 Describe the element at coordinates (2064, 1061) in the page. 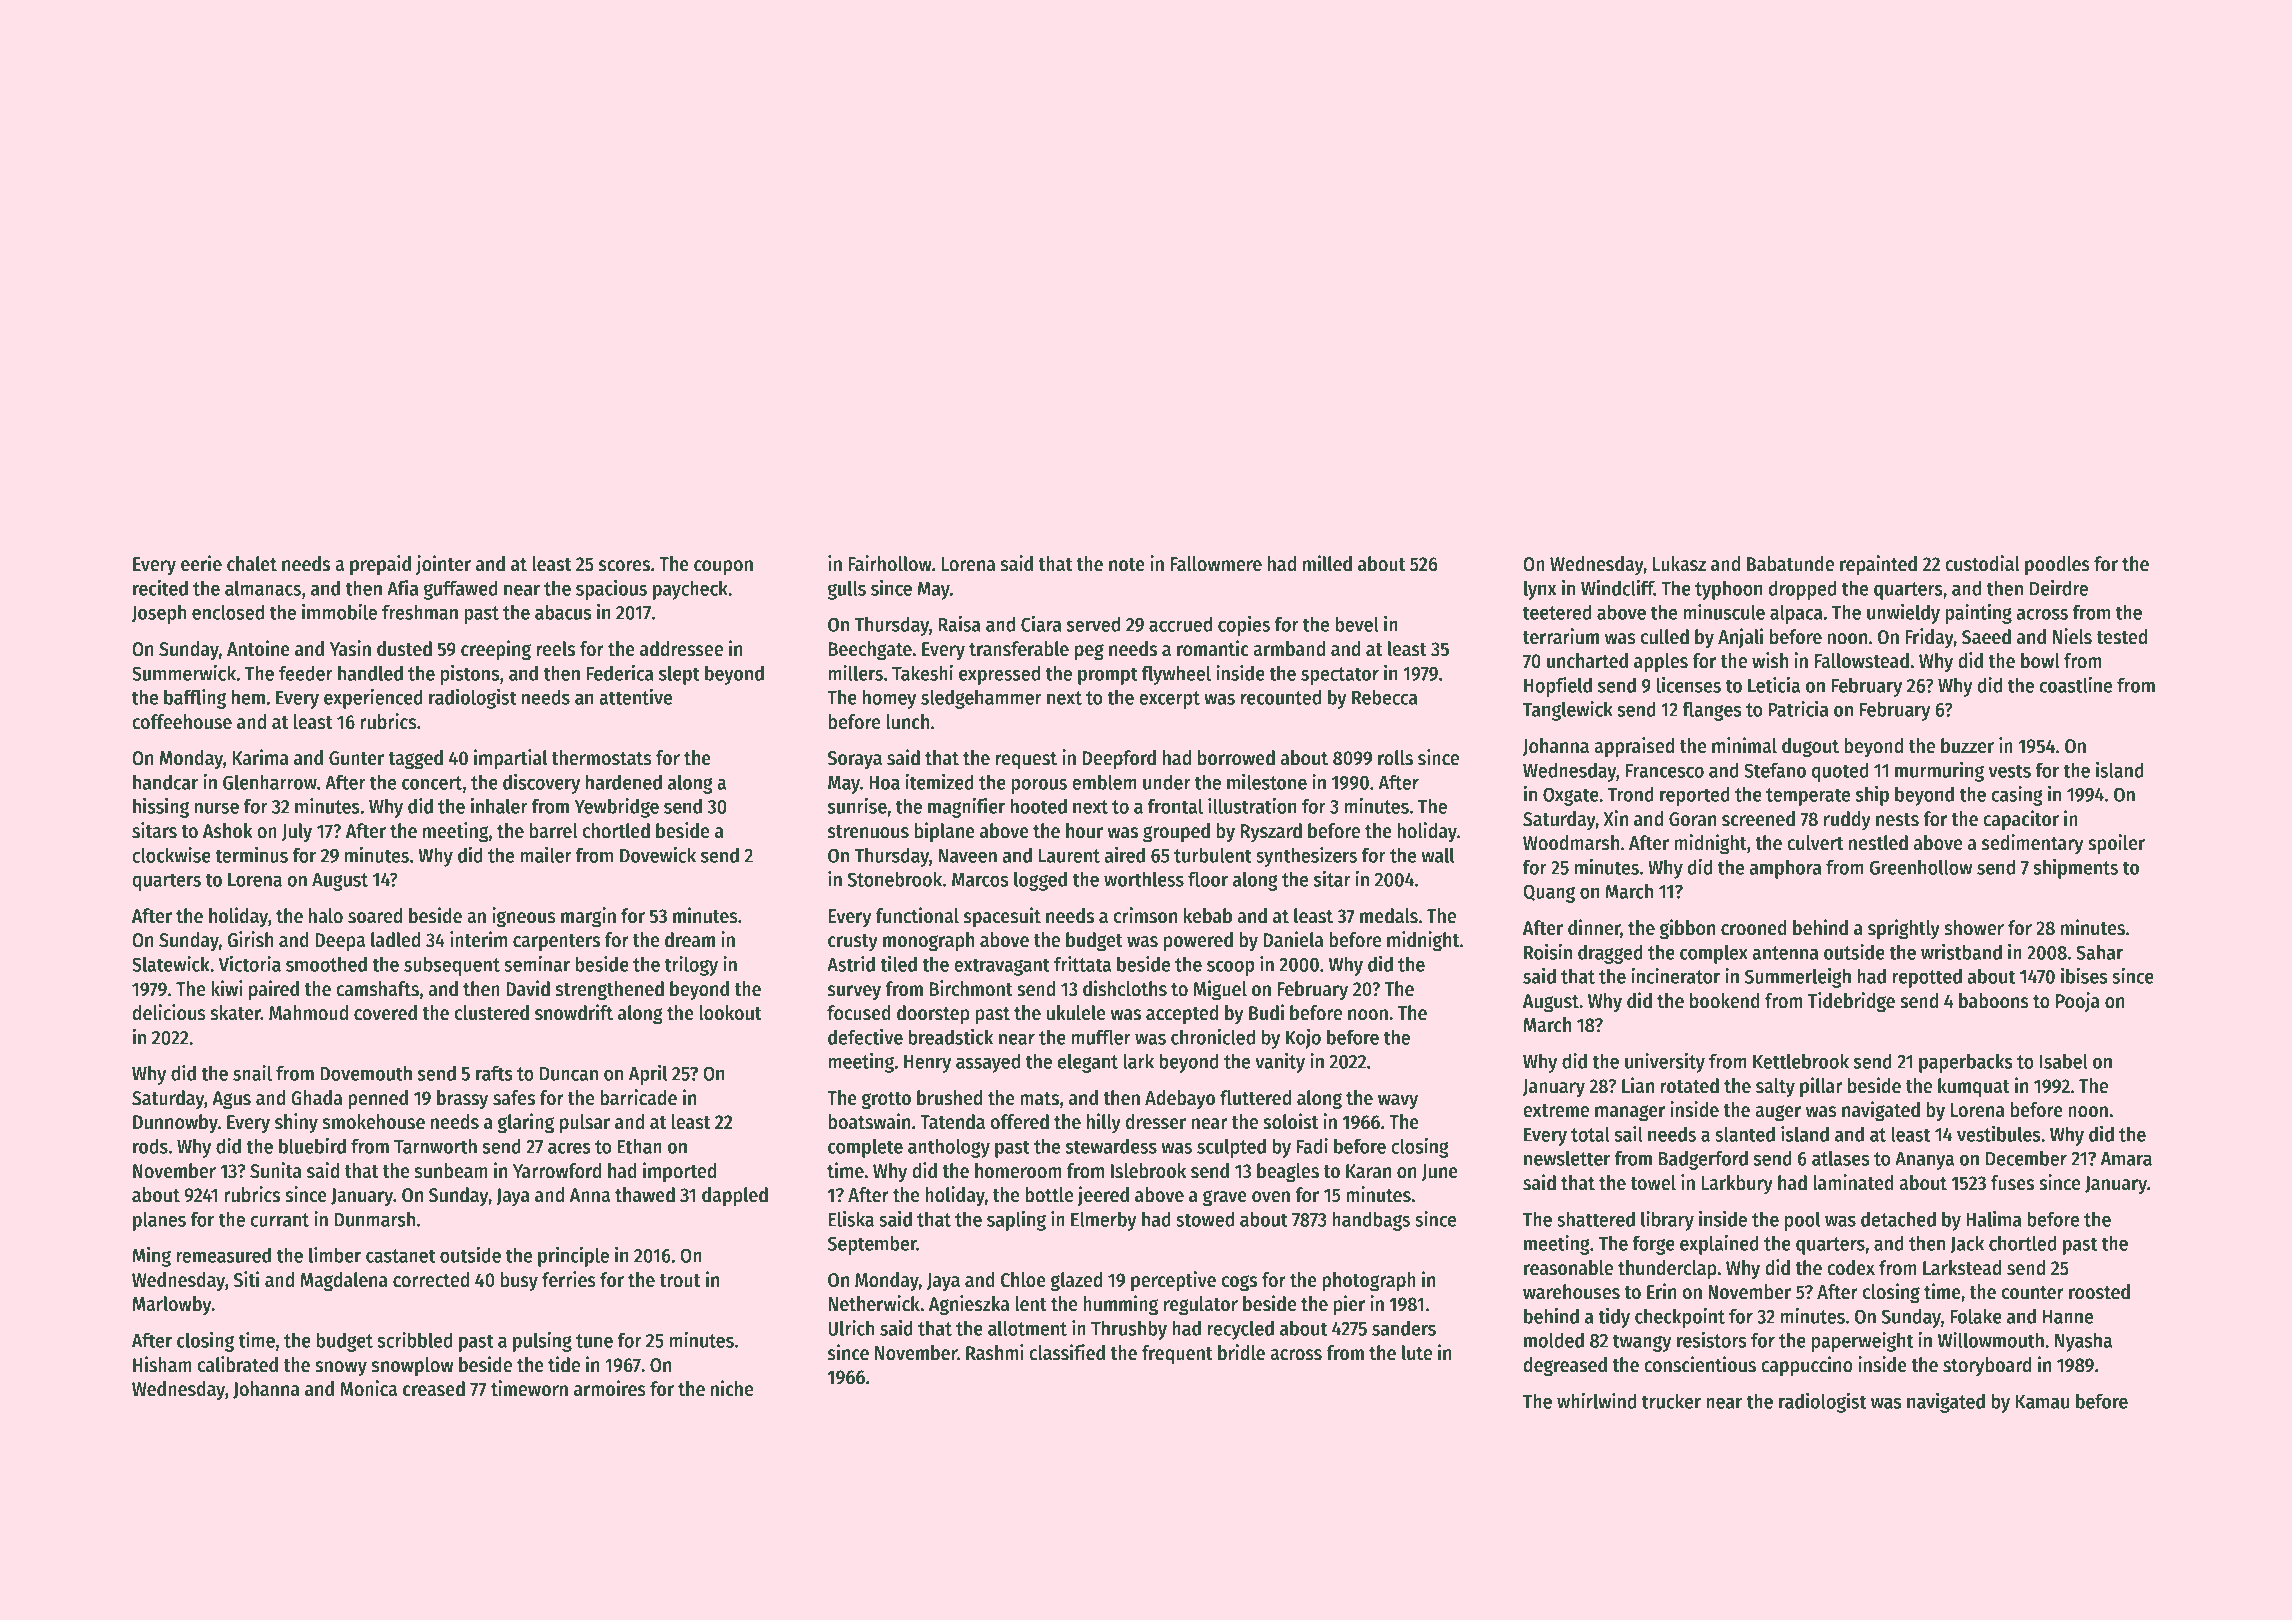

I see `Isabel` at that location.
